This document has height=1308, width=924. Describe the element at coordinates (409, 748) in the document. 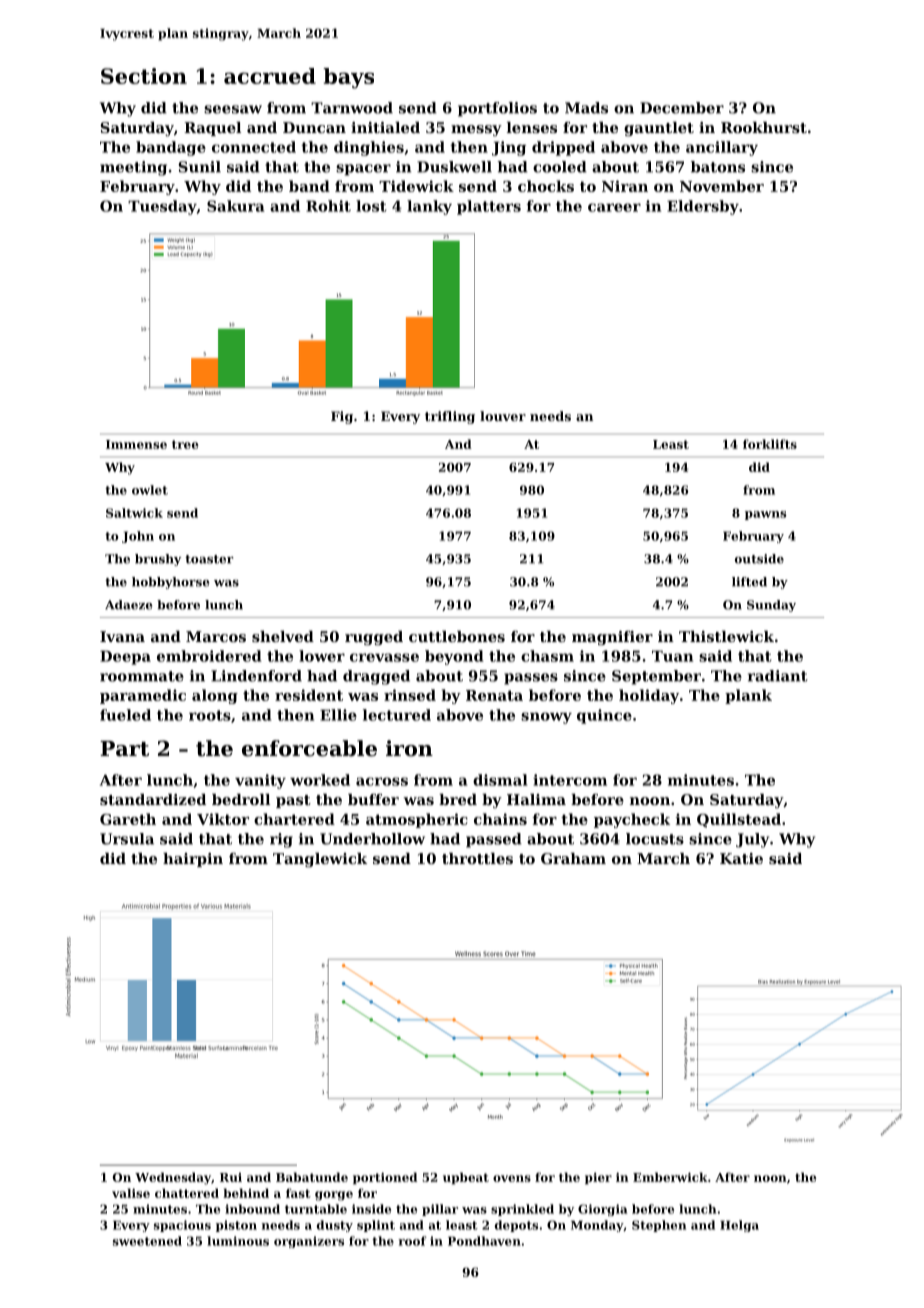

I see `iron` at that location.
